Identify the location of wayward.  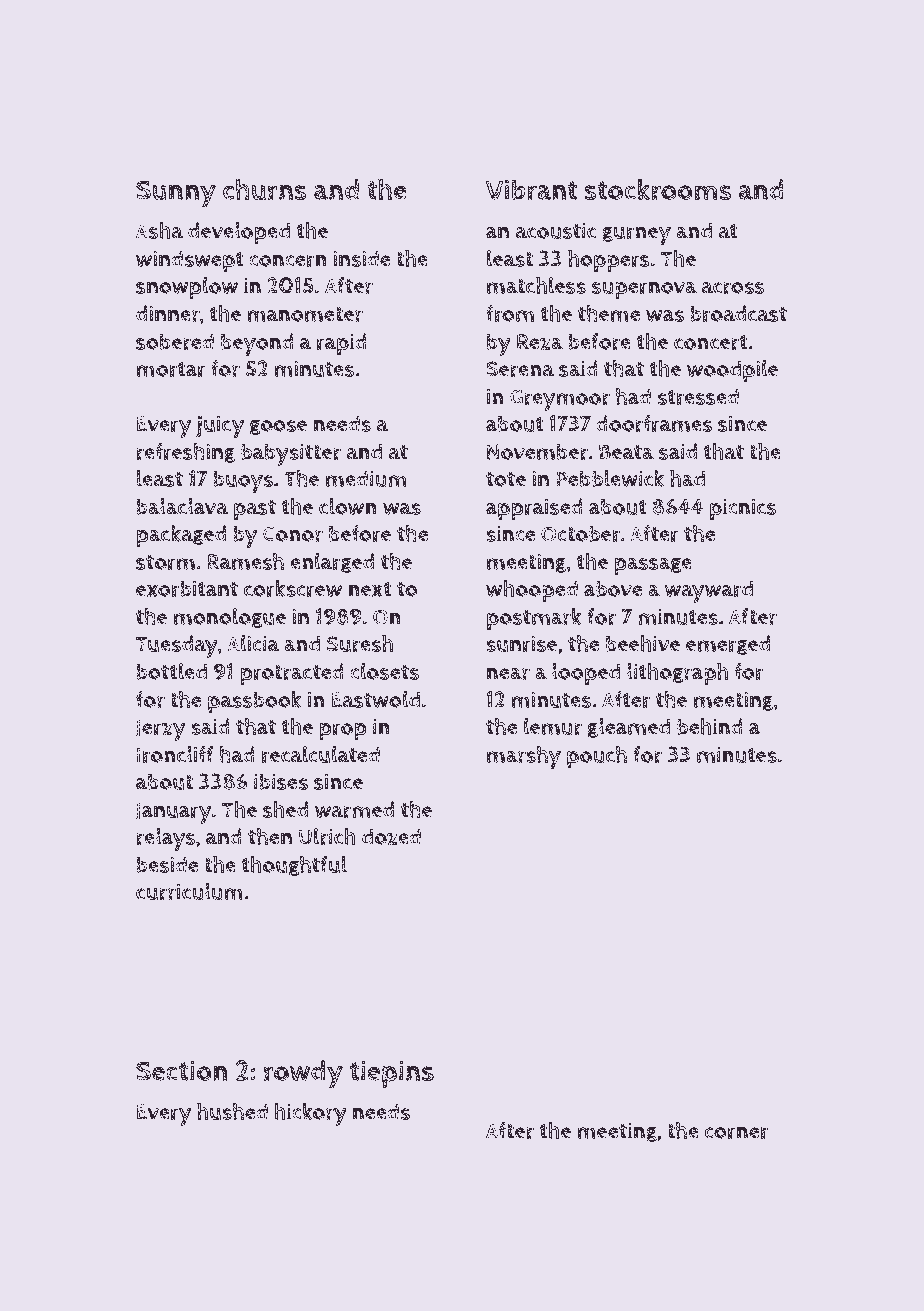
(709, 591).
